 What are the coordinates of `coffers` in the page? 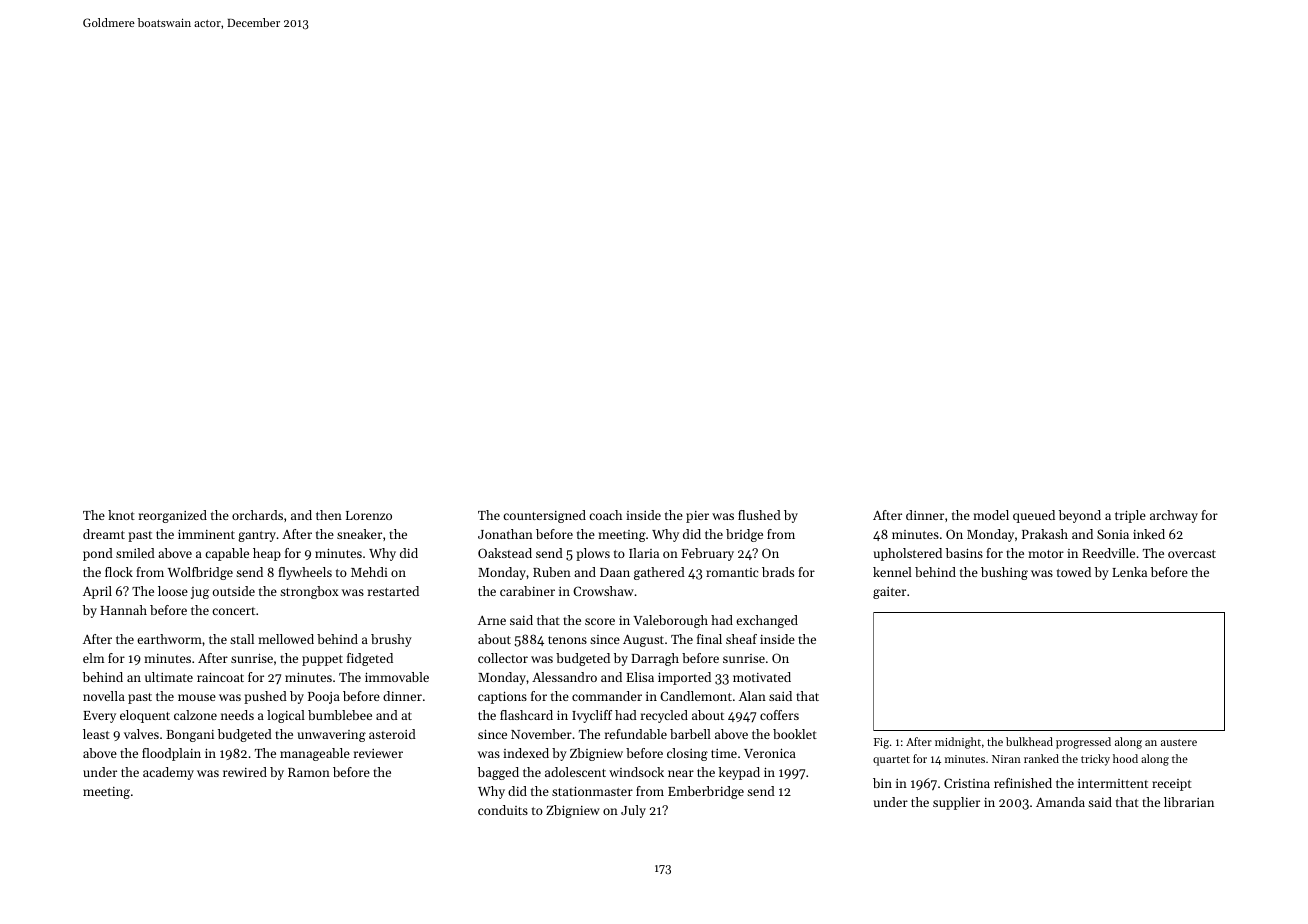 It's located at (779, 715).
